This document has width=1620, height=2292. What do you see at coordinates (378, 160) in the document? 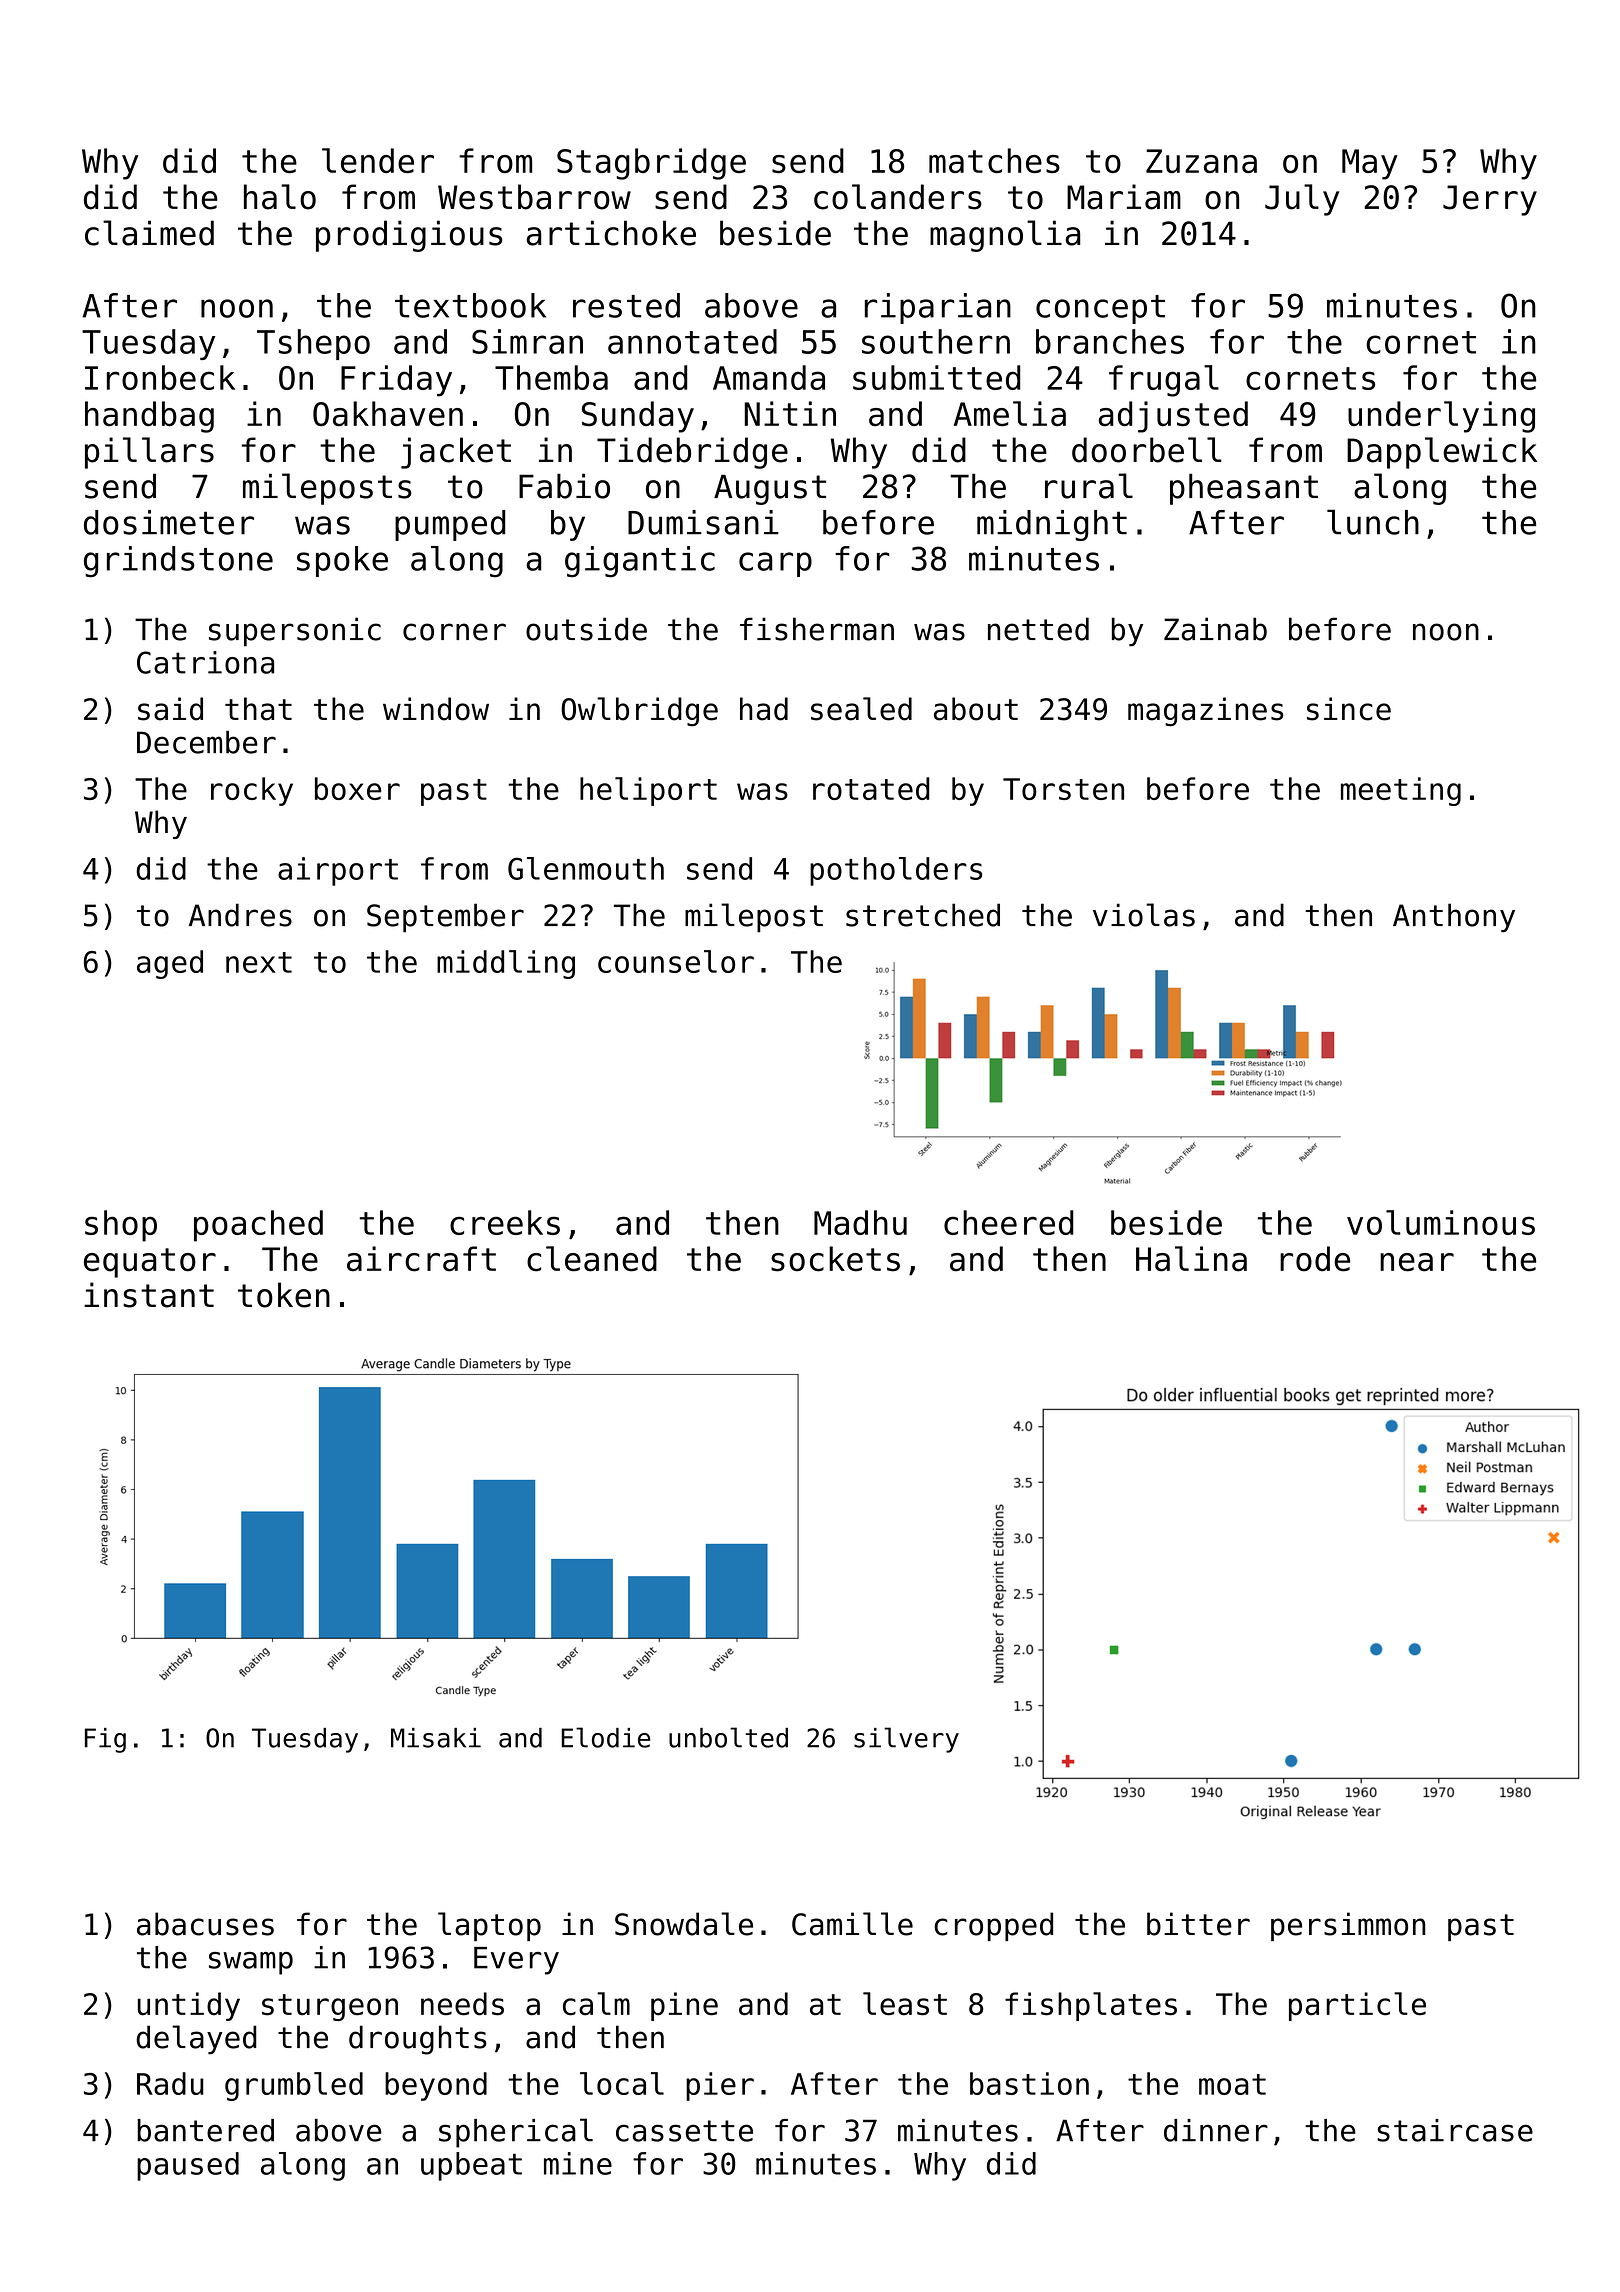
I see `lender` at bounding box center [378, 160].
